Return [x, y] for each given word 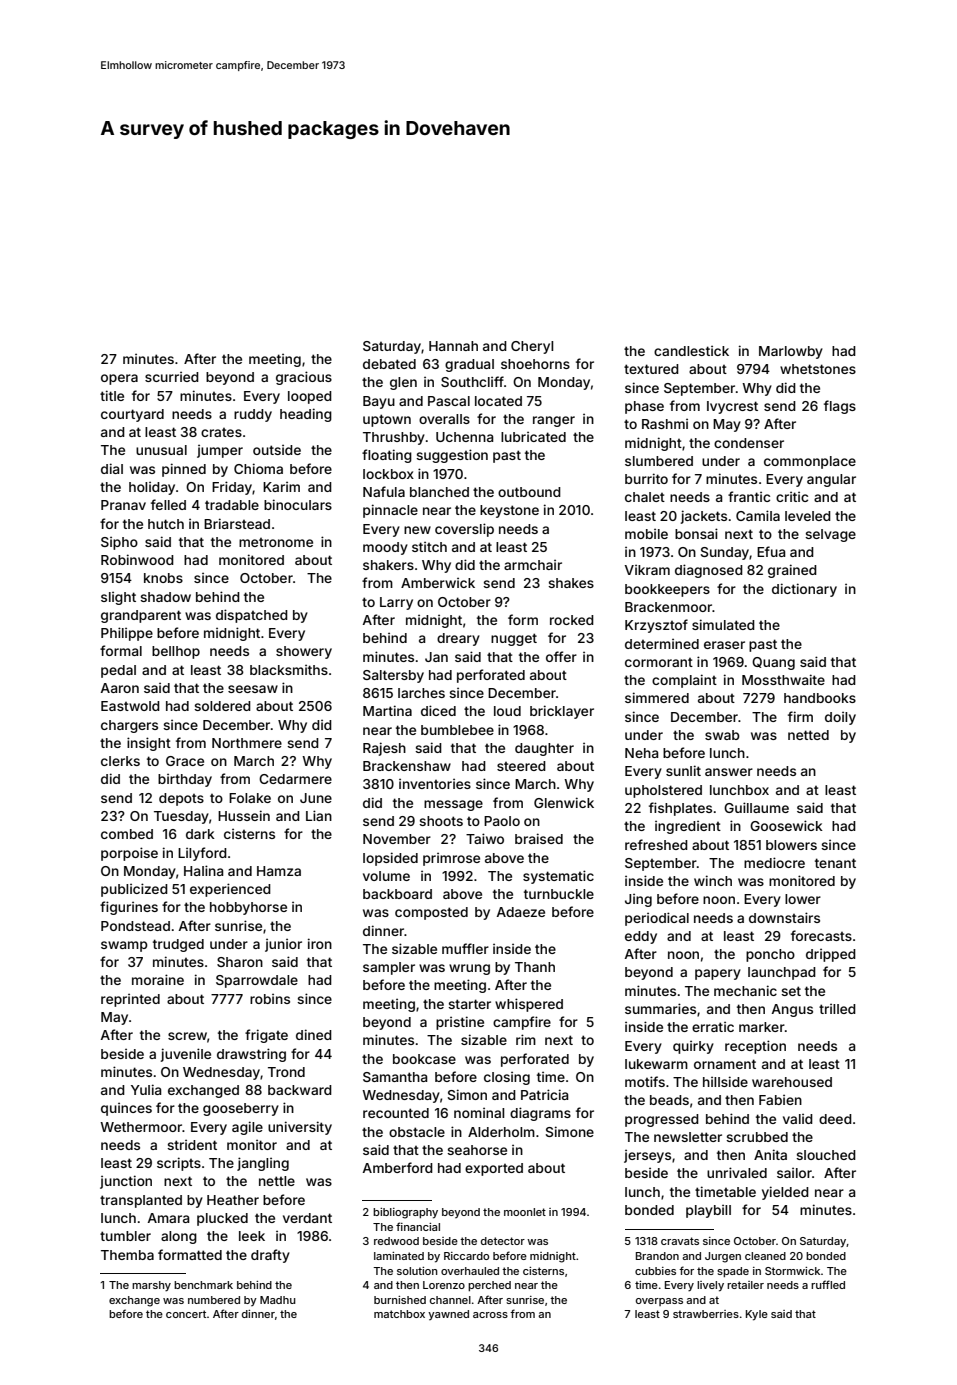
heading [306, 415]
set [791, 991]
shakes [571, 583]
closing [507, 1078]
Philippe [127, 634]
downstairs [784, 917]
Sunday [725, 553]
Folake [250, 798]
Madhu [278, 1300]
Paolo [502, 821]
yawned [448, 1315]
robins [270, 999]
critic [792, 497]
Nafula [384, 491]
